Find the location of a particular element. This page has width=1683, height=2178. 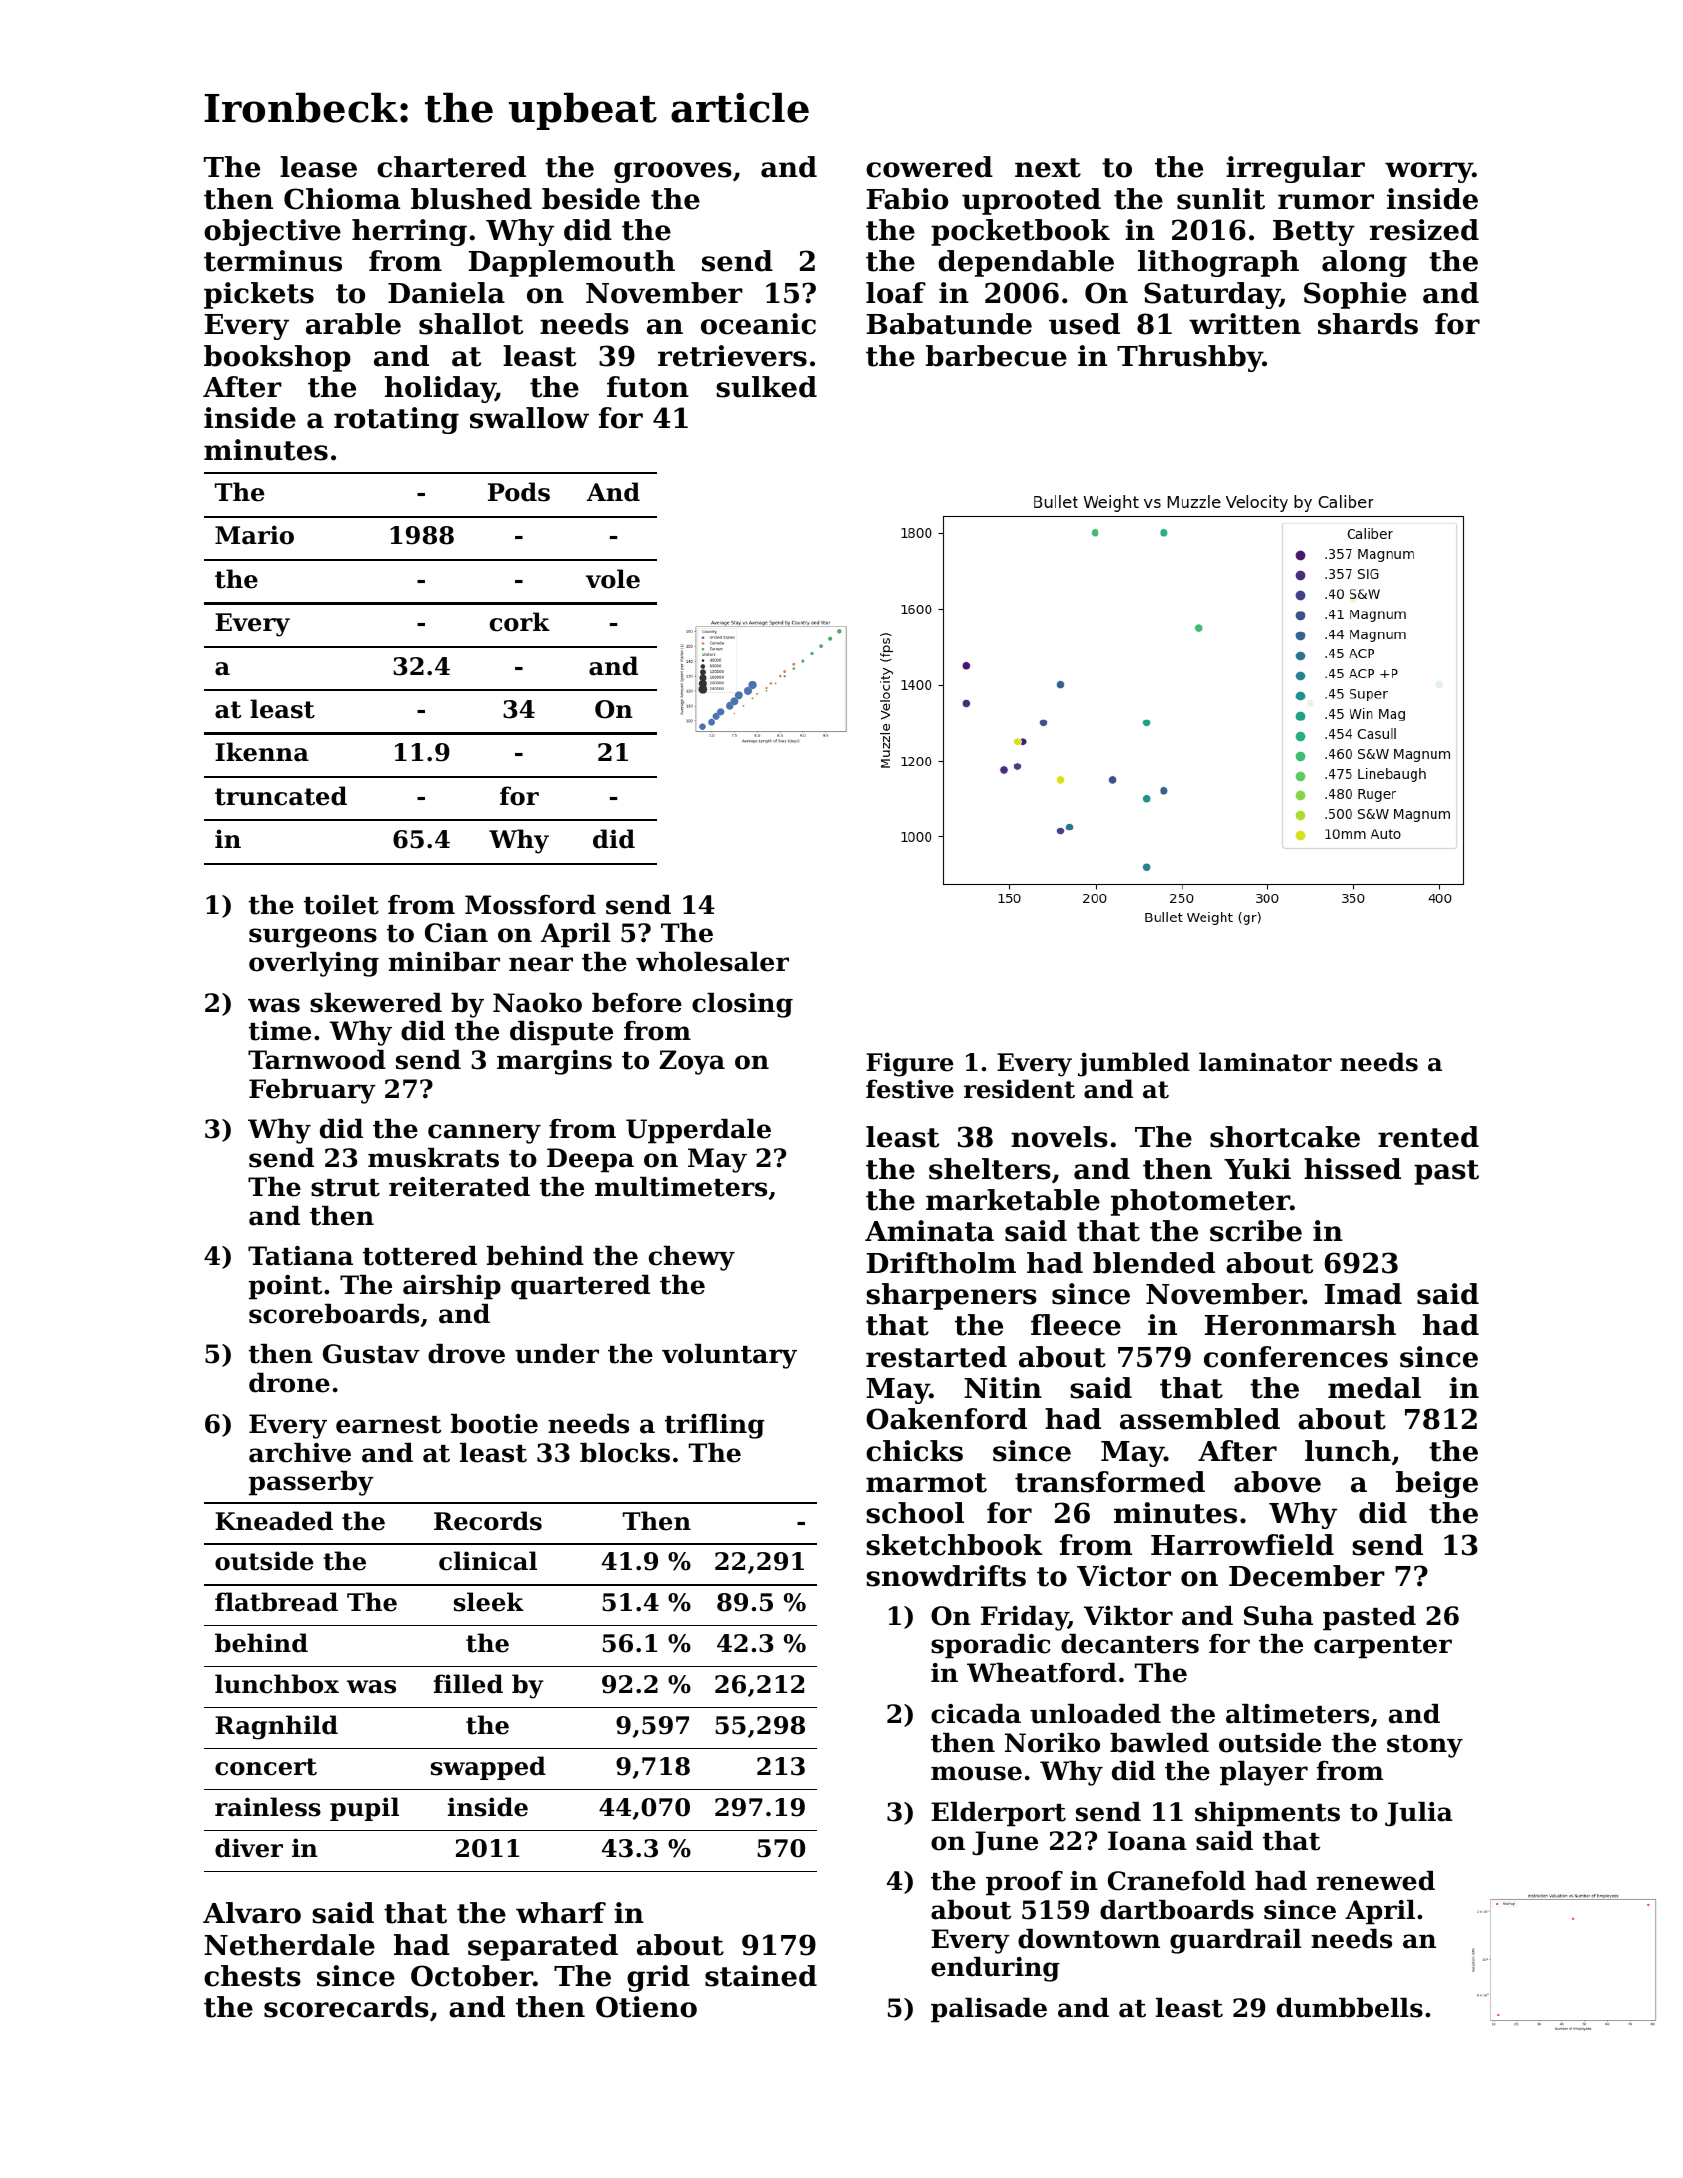

scorecards is located at coordinates (346, 2007).
